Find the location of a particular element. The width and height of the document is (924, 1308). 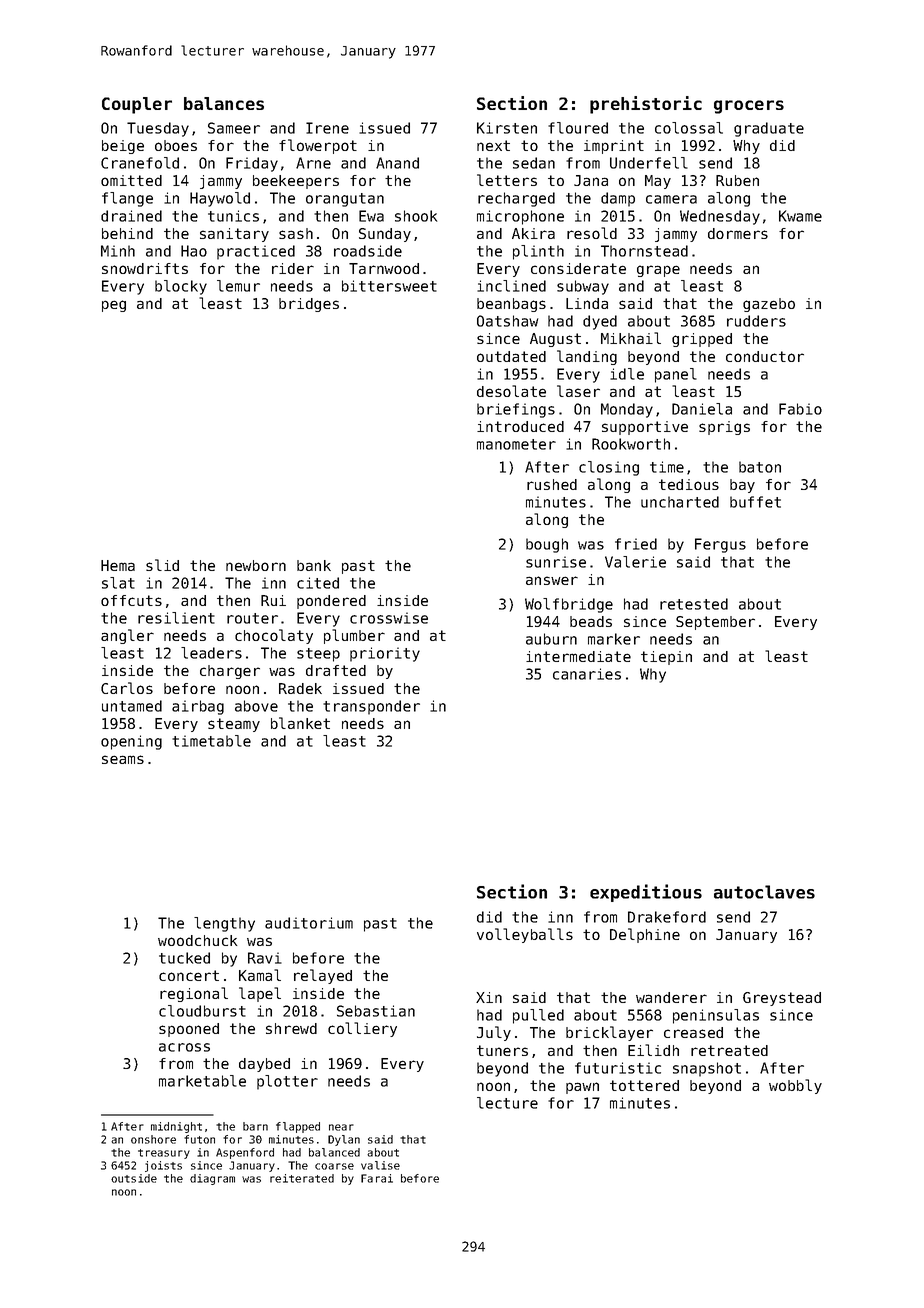

lemur is located at coordinates (238, 286).
